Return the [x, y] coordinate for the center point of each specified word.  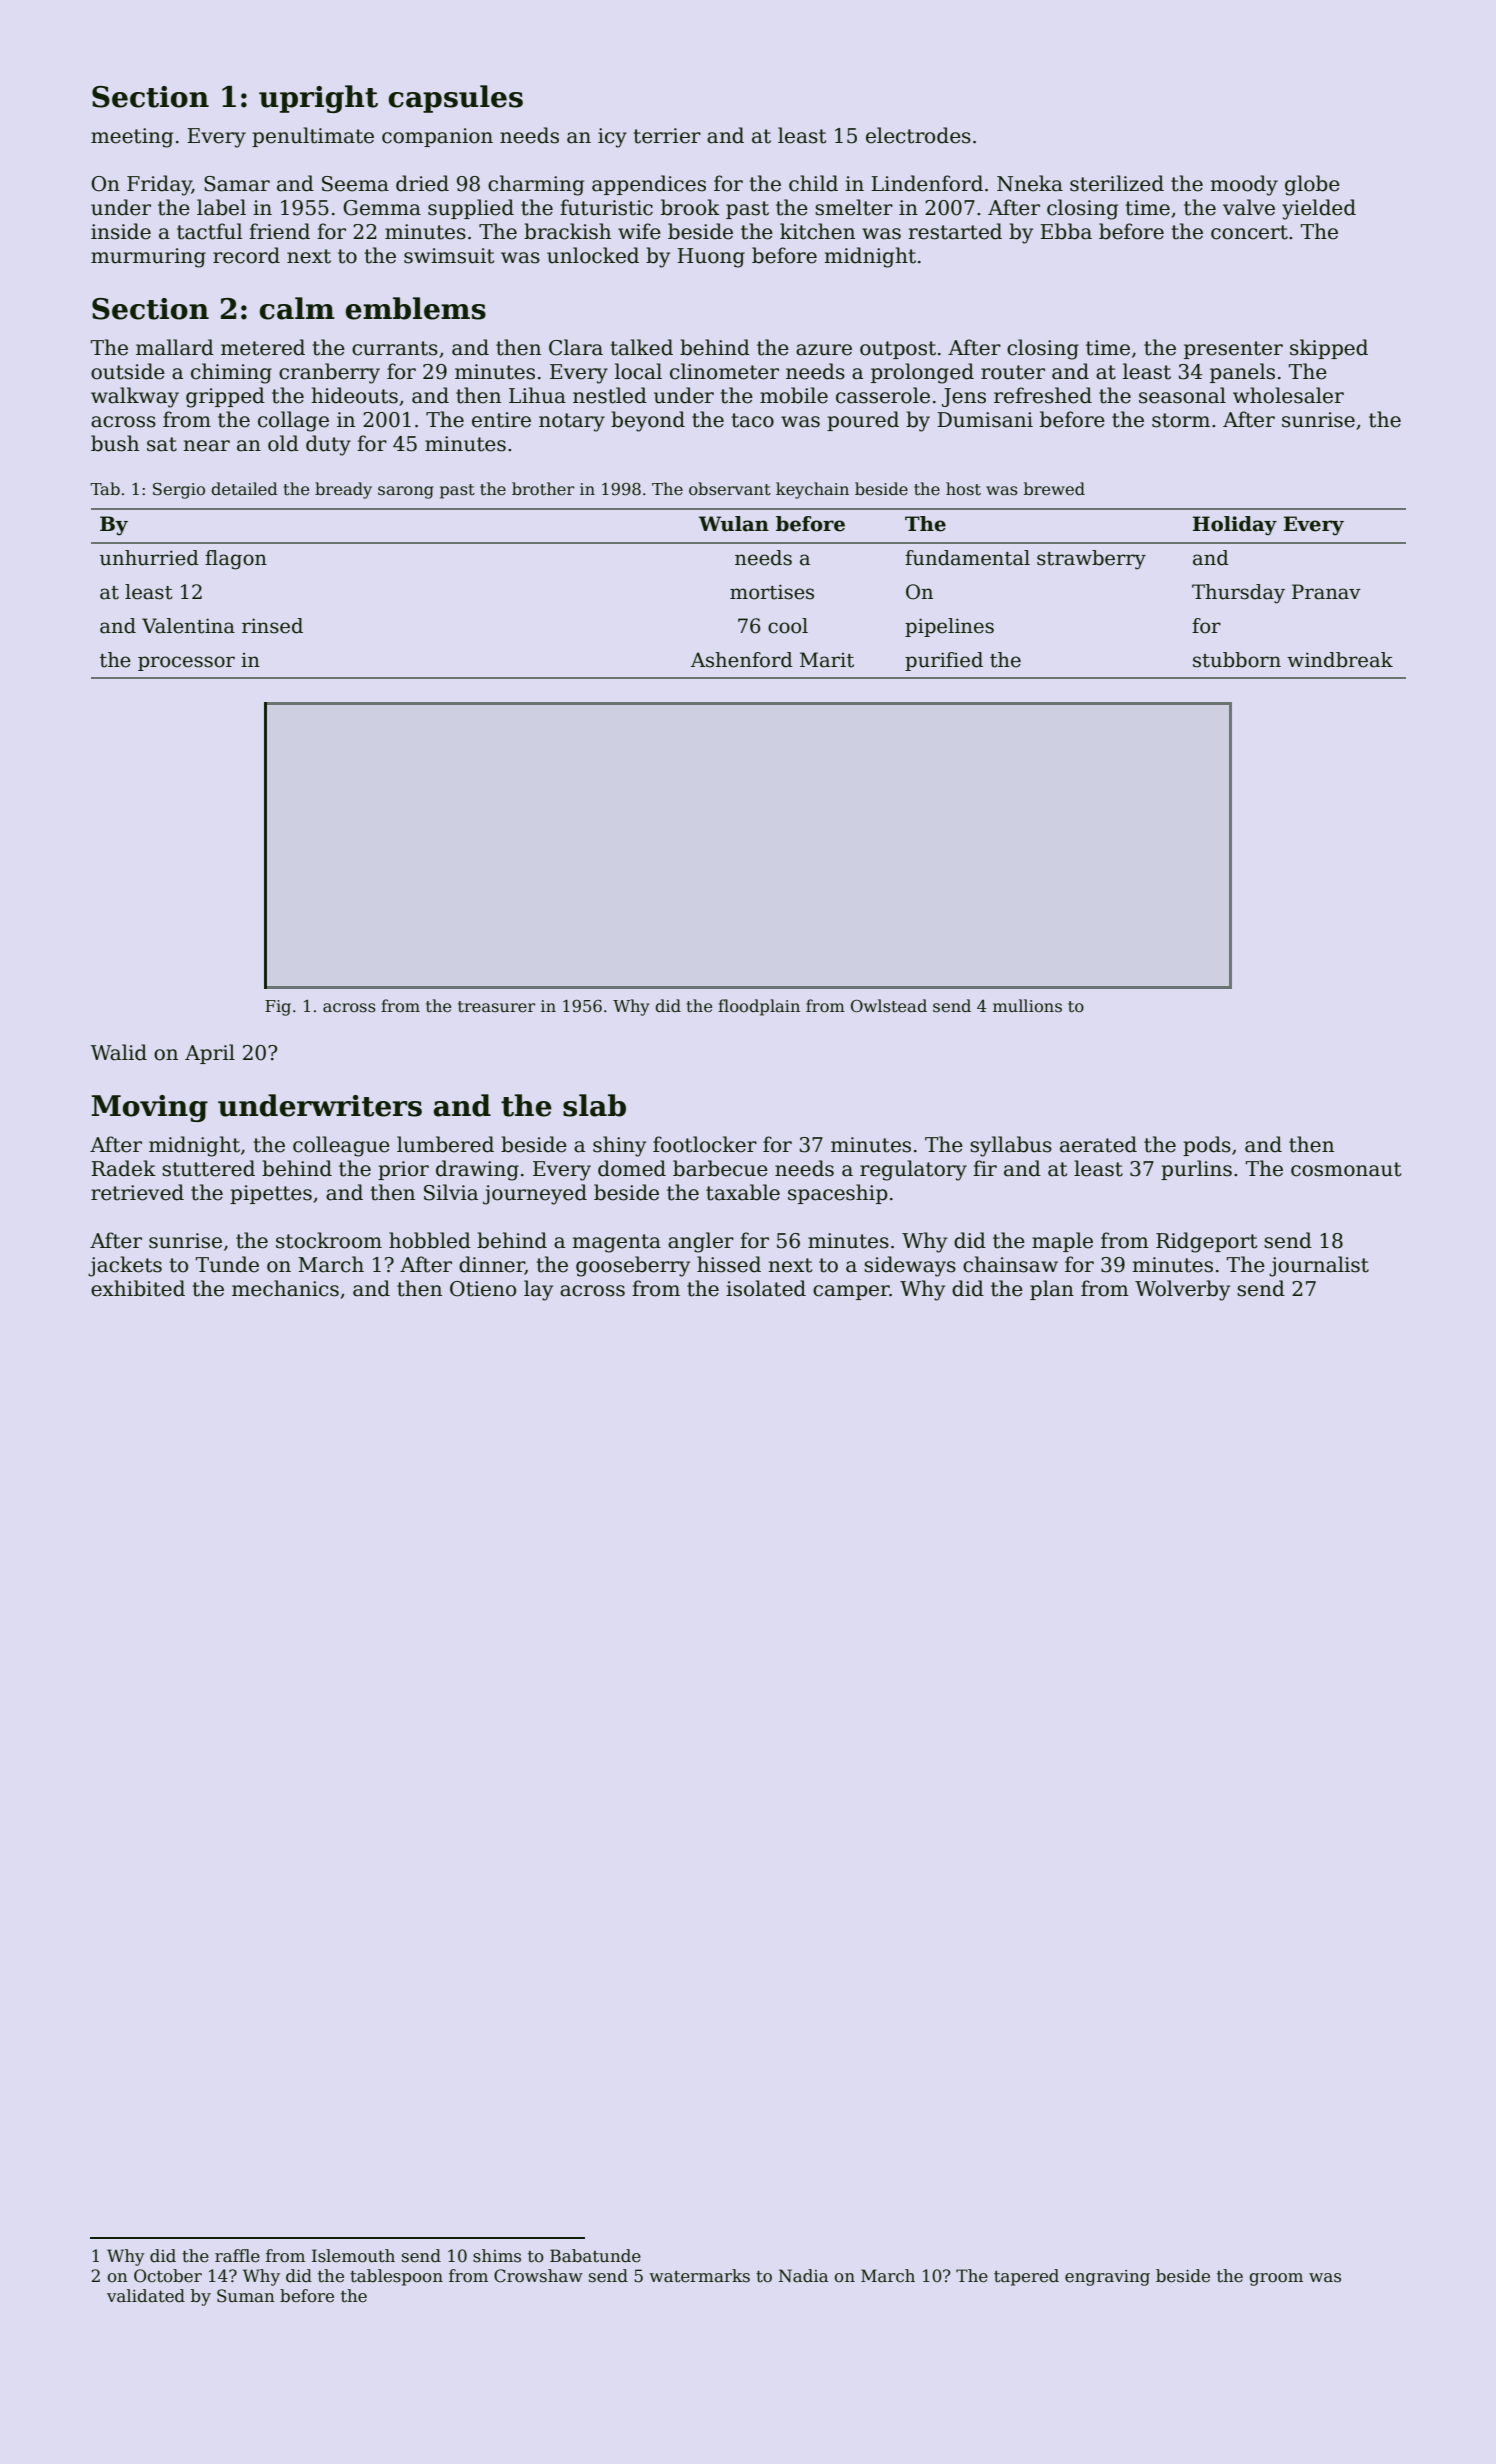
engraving [1107, 2278]
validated [146, 2296]
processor [186, 663]
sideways [910, 1266]
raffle [237, 2256]
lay [538, 1290]
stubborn [1237, 660]
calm [297, 308]
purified [944, 661]
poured [863, 421]
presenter [1233, 350]
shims [497, 2256]
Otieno [483, 1289]
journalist [1319, 1266]
